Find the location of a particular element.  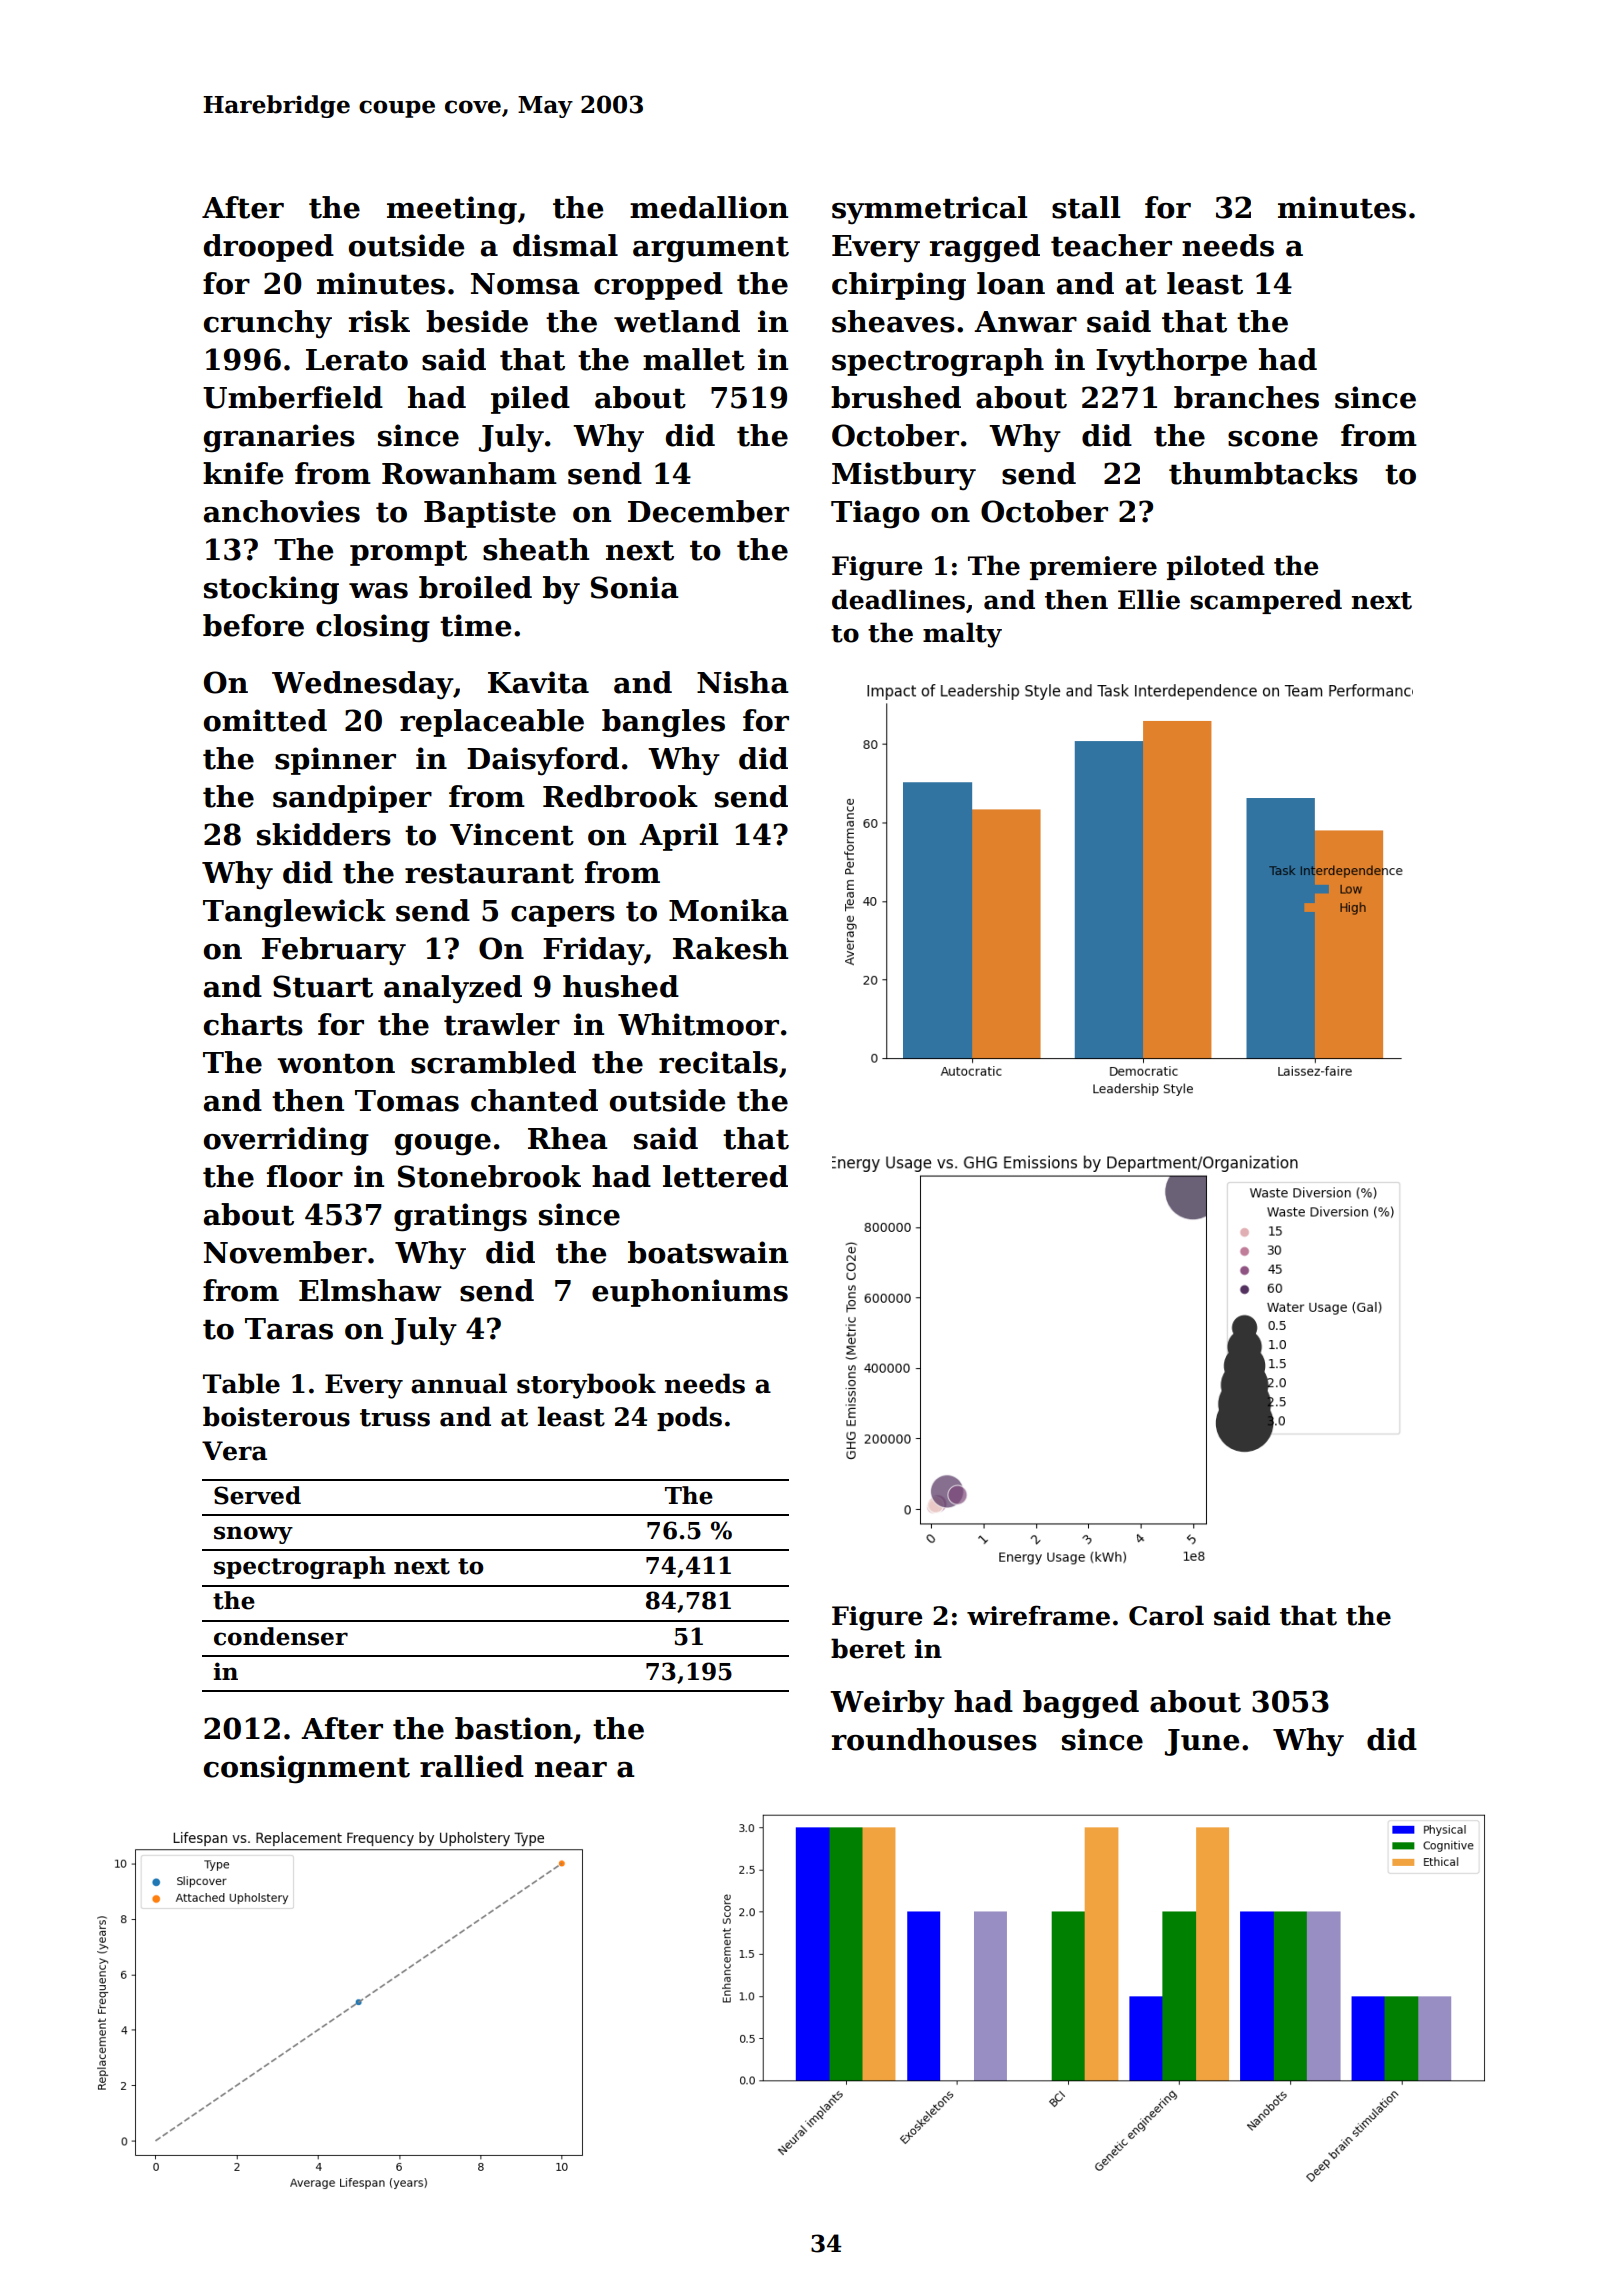

near is located at coordinates (571, 1770).
